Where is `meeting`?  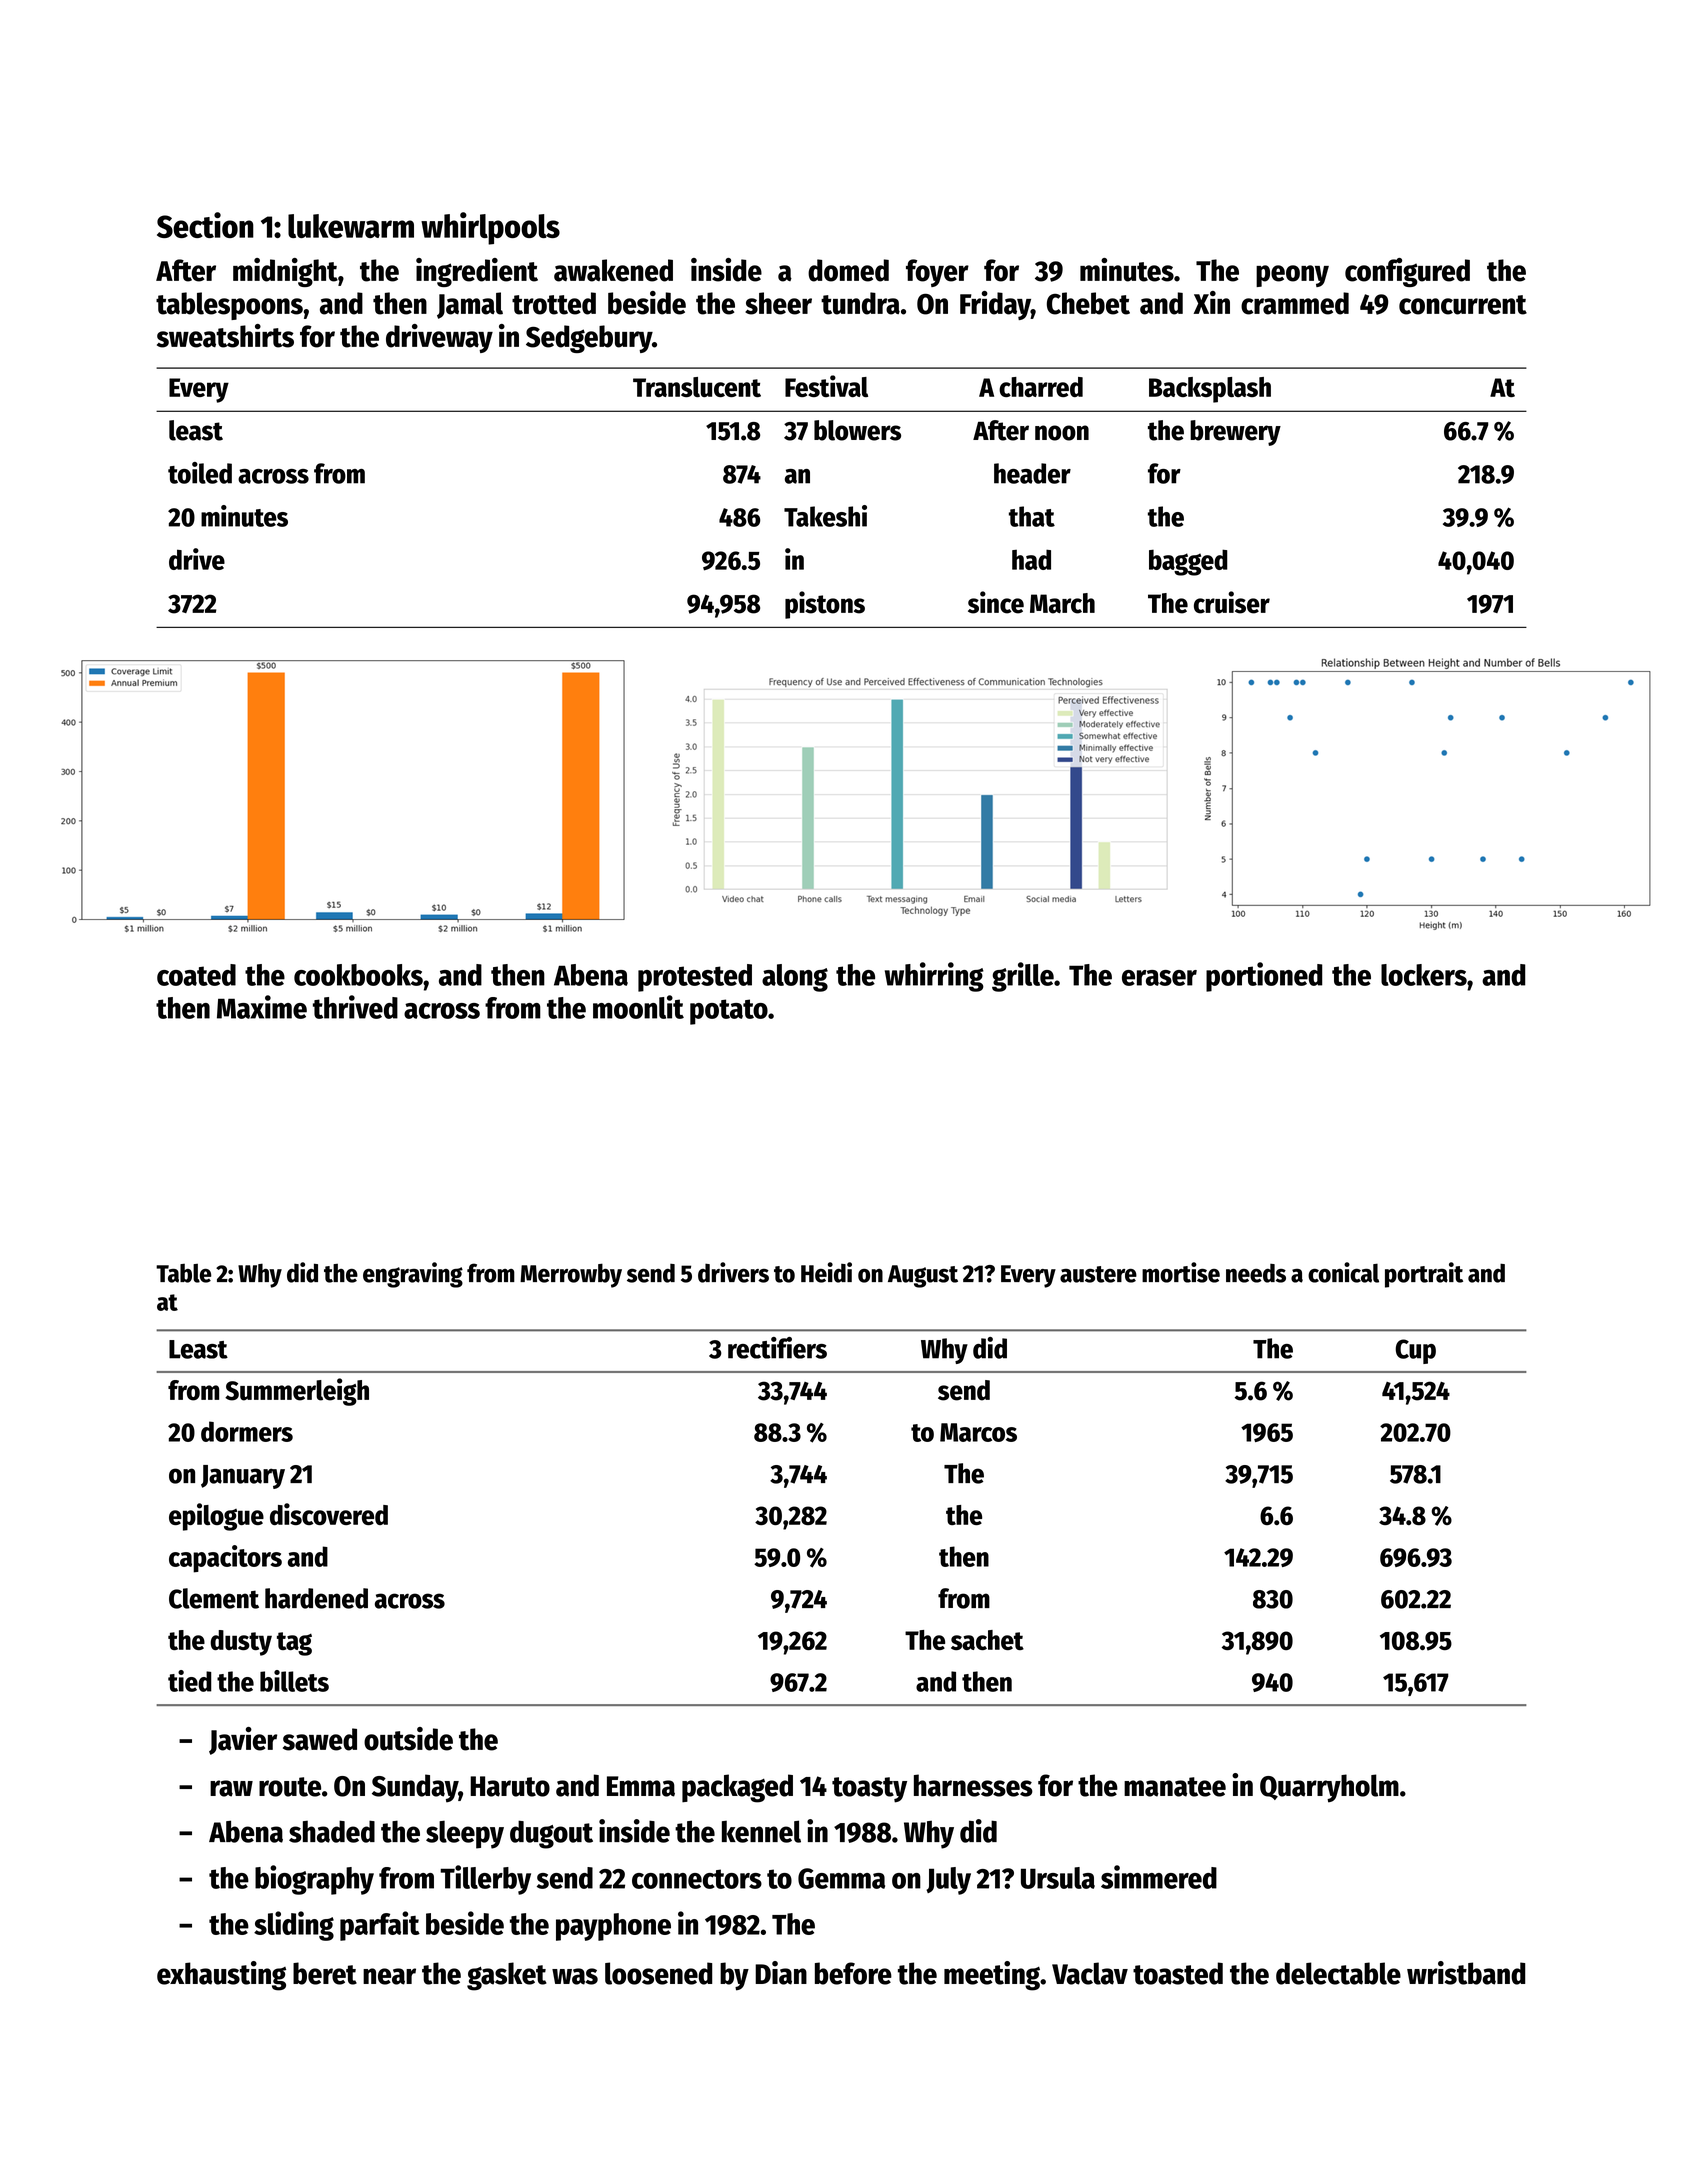 meeting is located at coordinates (992, 1976).
